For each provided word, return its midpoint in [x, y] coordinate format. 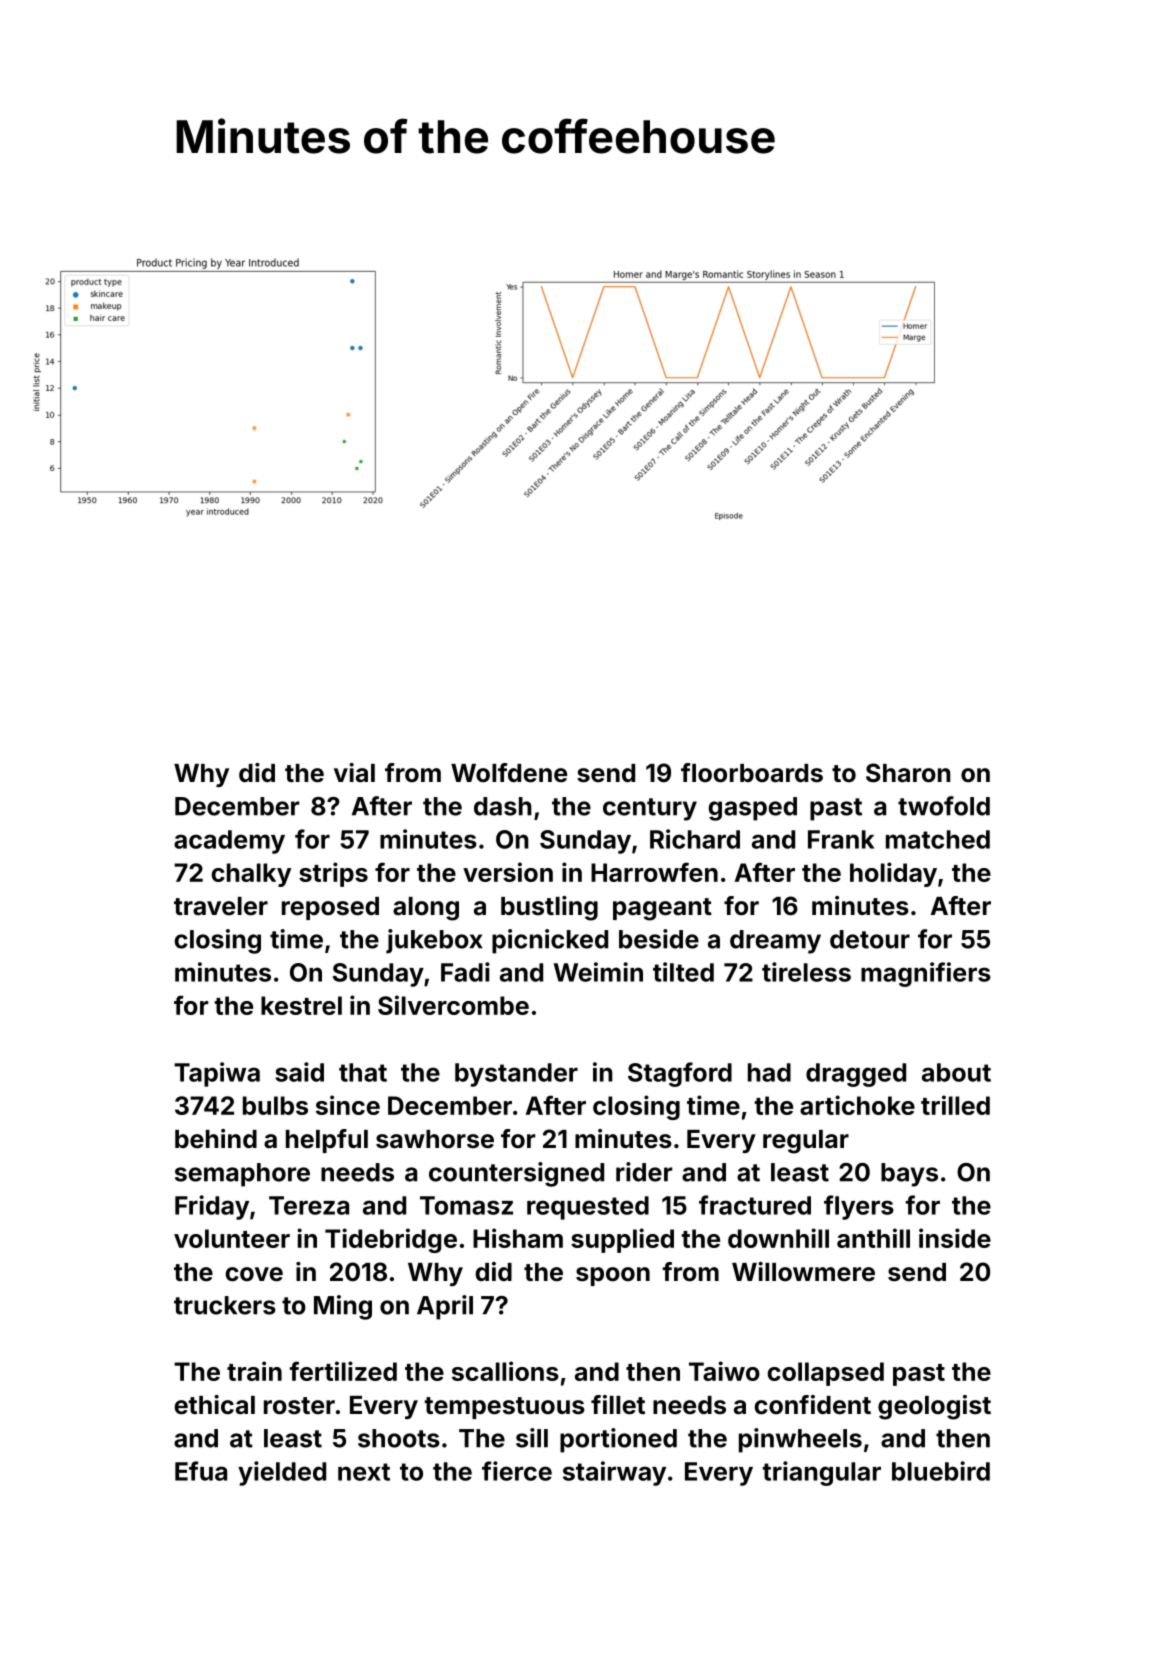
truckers [225, 1305]
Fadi [465, 972]
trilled [955, 1105]
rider [644, 1172]
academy [229, 842]
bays [909, 1175]
